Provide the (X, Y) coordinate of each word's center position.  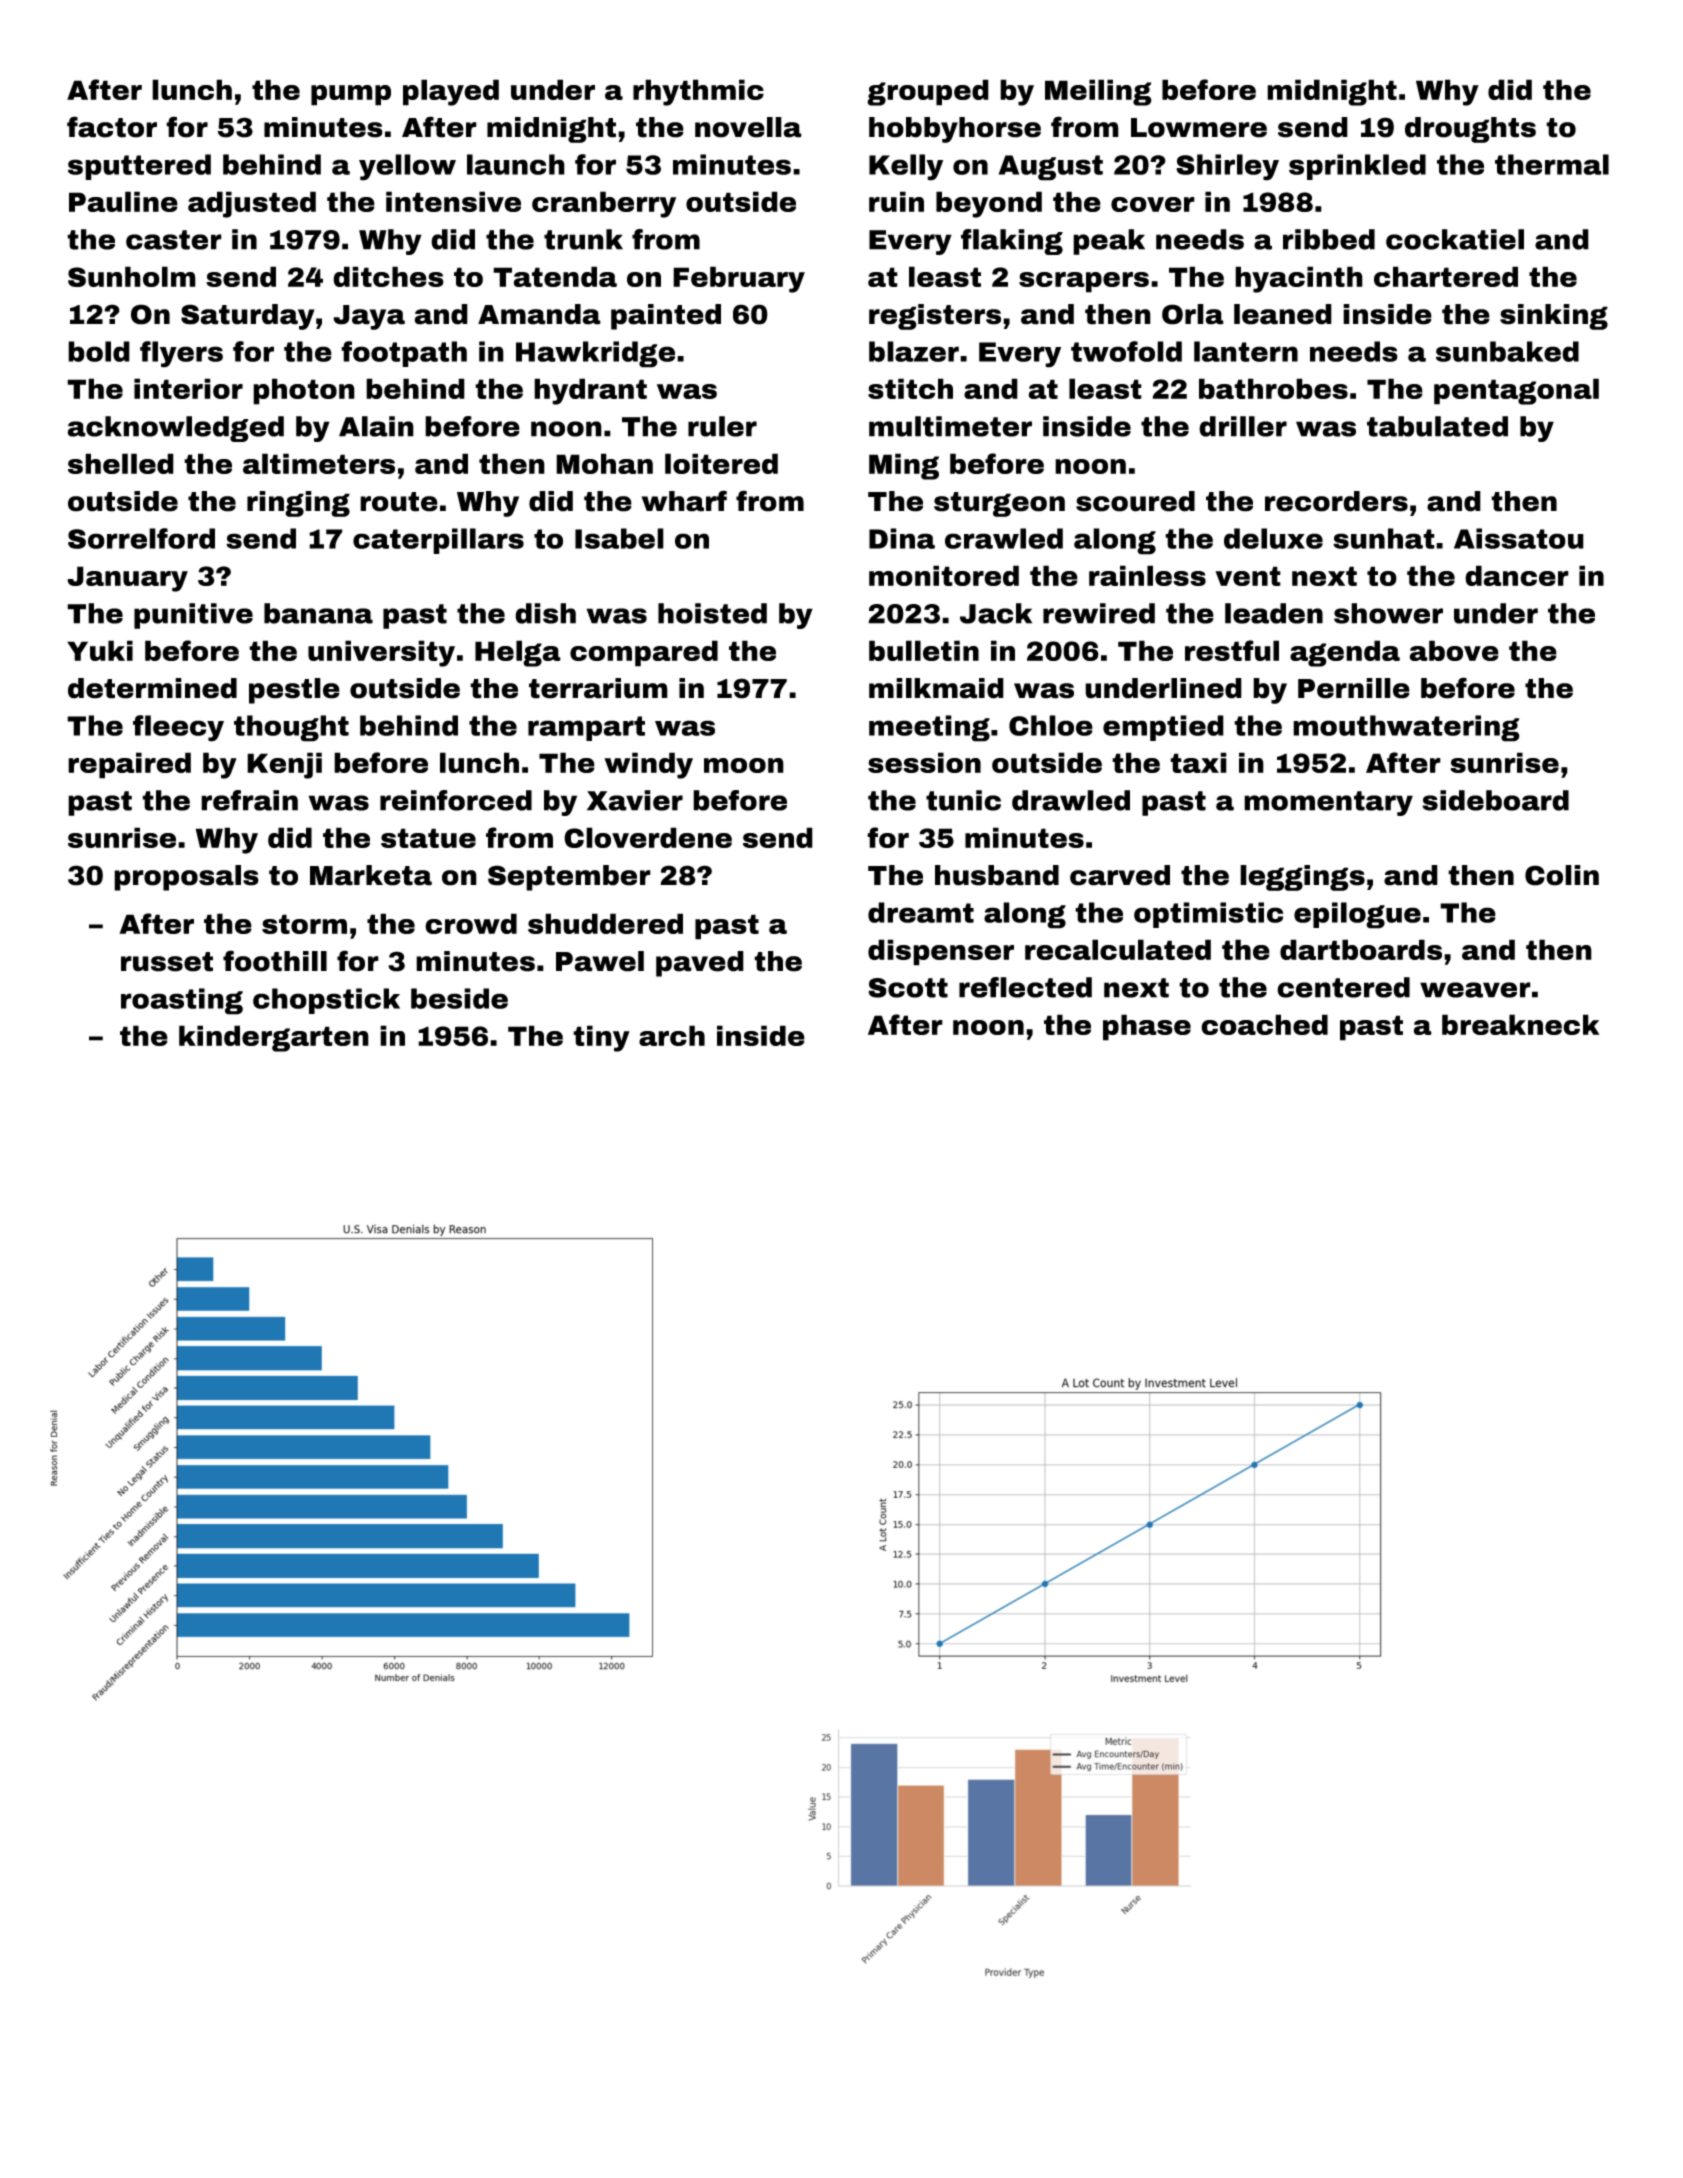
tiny (601, 1038)
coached (1264, 1024)
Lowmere (1199, 128)
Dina (902, 538)
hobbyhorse (955, 130)
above (1454, 650)
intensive (453, 201)
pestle (294, 691)
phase (1147, 1027)
